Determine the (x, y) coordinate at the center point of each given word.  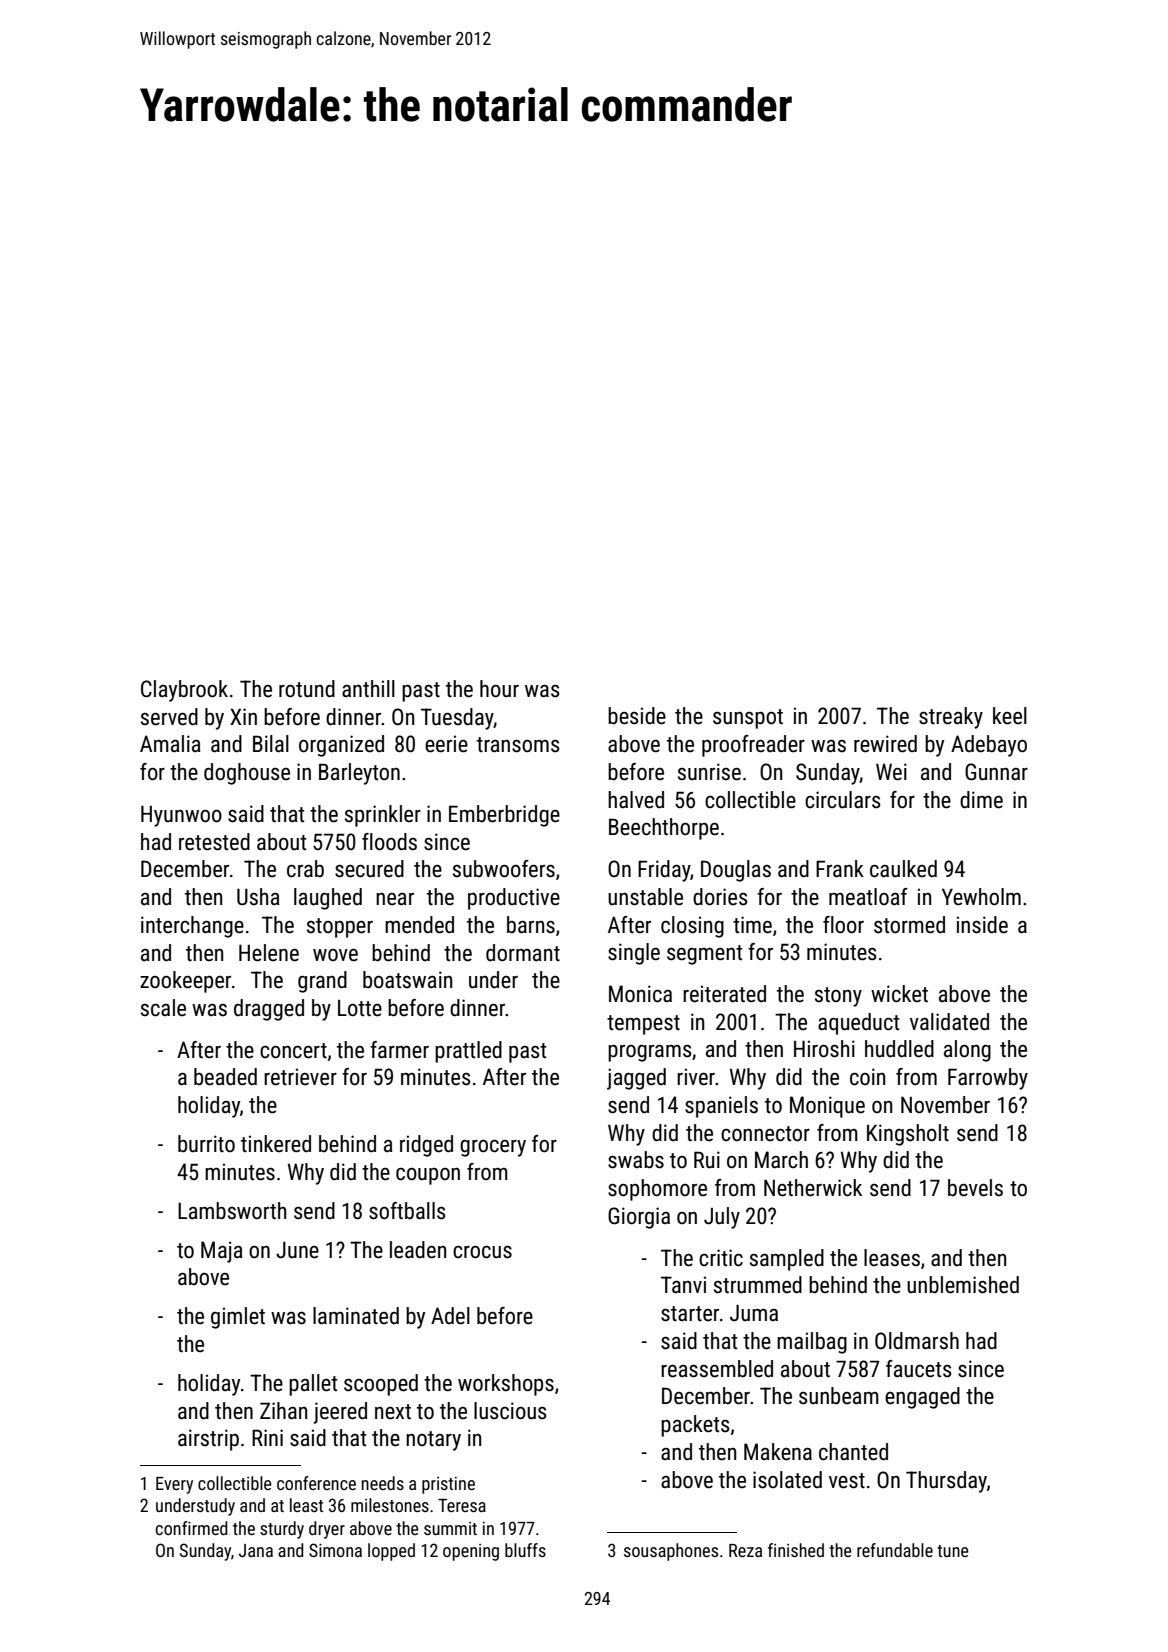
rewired (885, 744)
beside (637, 716)
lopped (391, 1552)
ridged (426, 1146)
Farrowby (988, 1079)
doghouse (247, 774)
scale (163, 1008)
